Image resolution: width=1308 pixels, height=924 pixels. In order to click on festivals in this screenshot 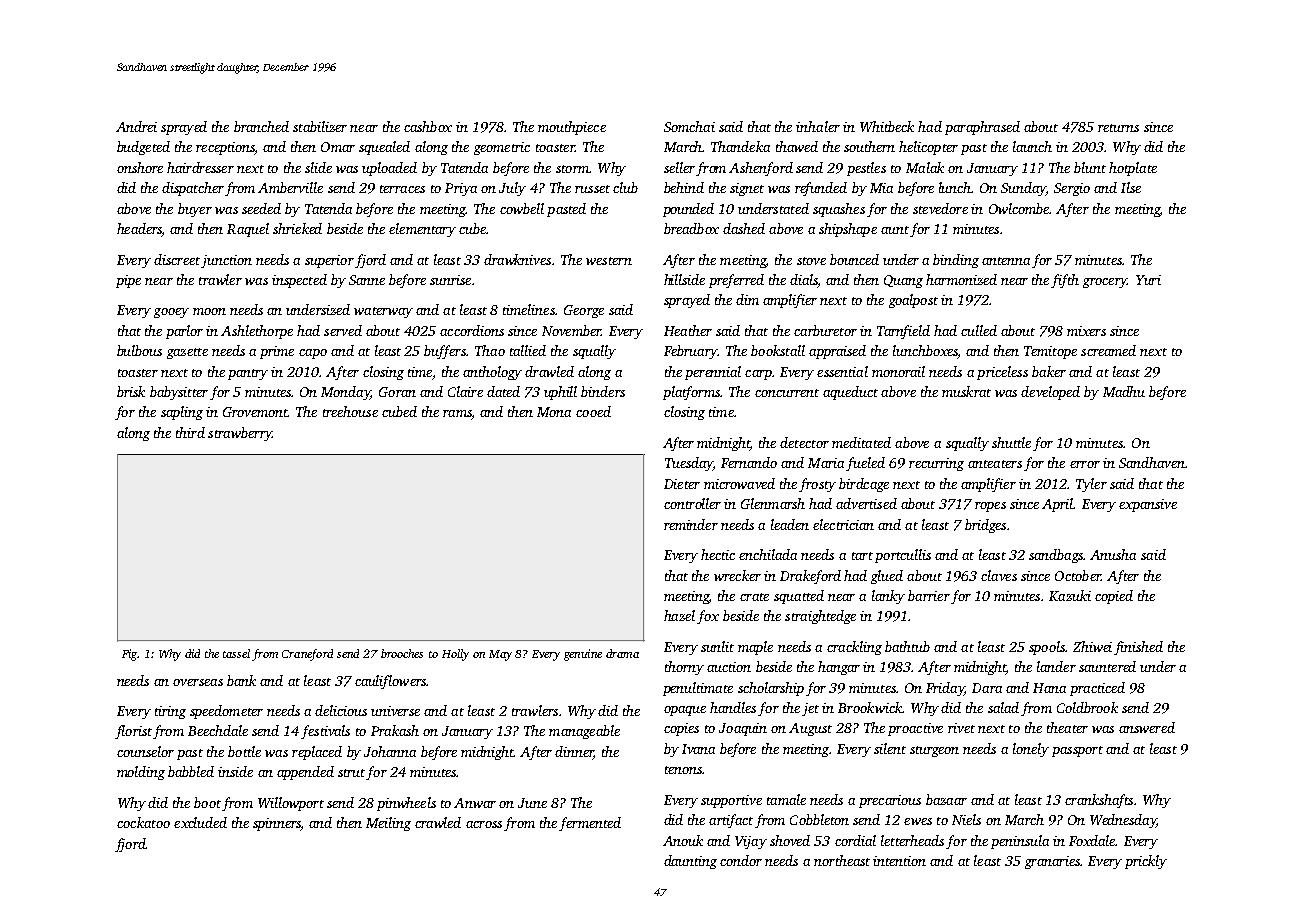, I will do `click(325, 732)`.
